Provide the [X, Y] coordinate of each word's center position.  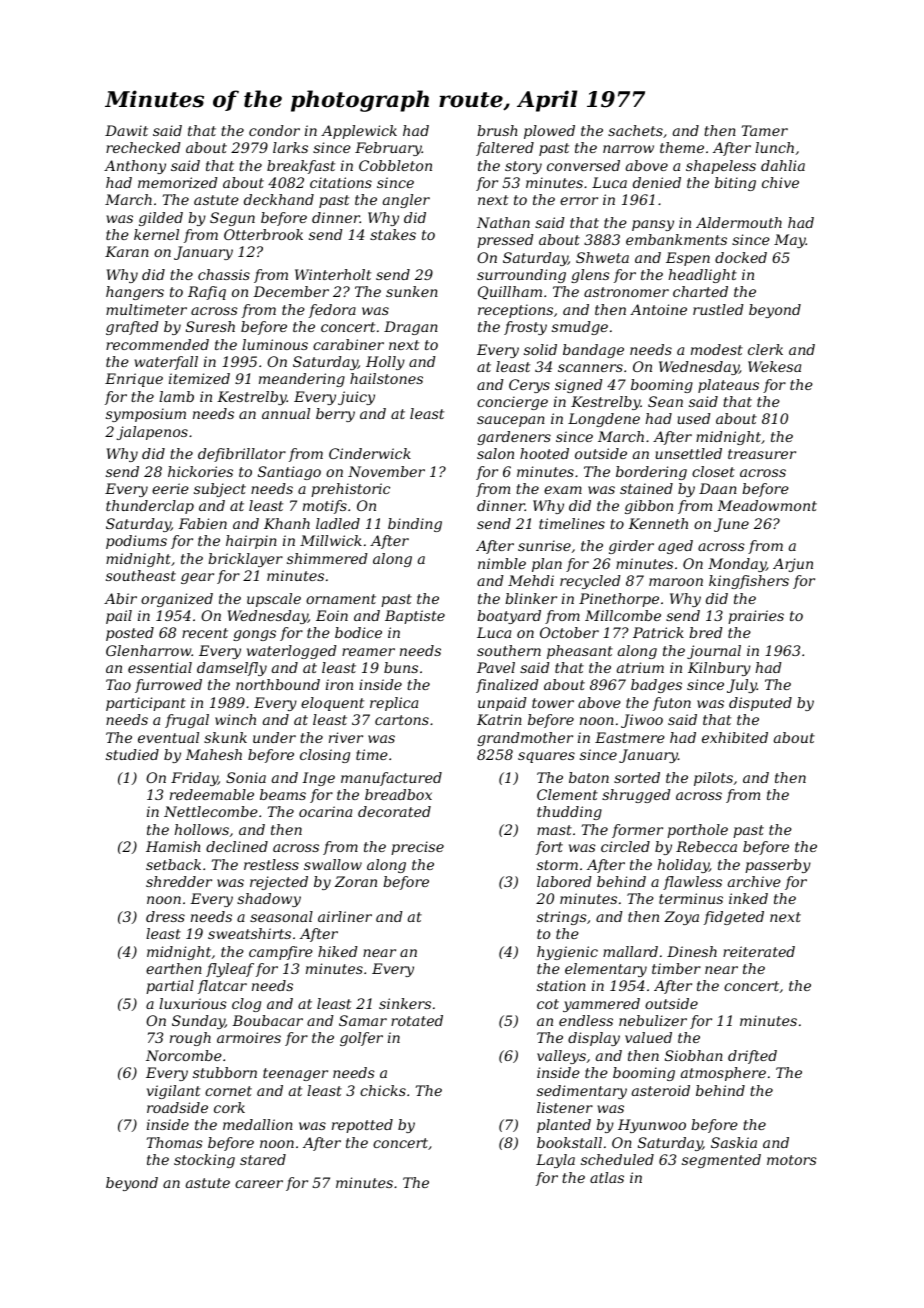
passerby [778, 866]
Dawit [126, 130]
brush [497, 130]
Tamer [765, 130]
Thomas [175, 1142]
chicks [383, 1090]
